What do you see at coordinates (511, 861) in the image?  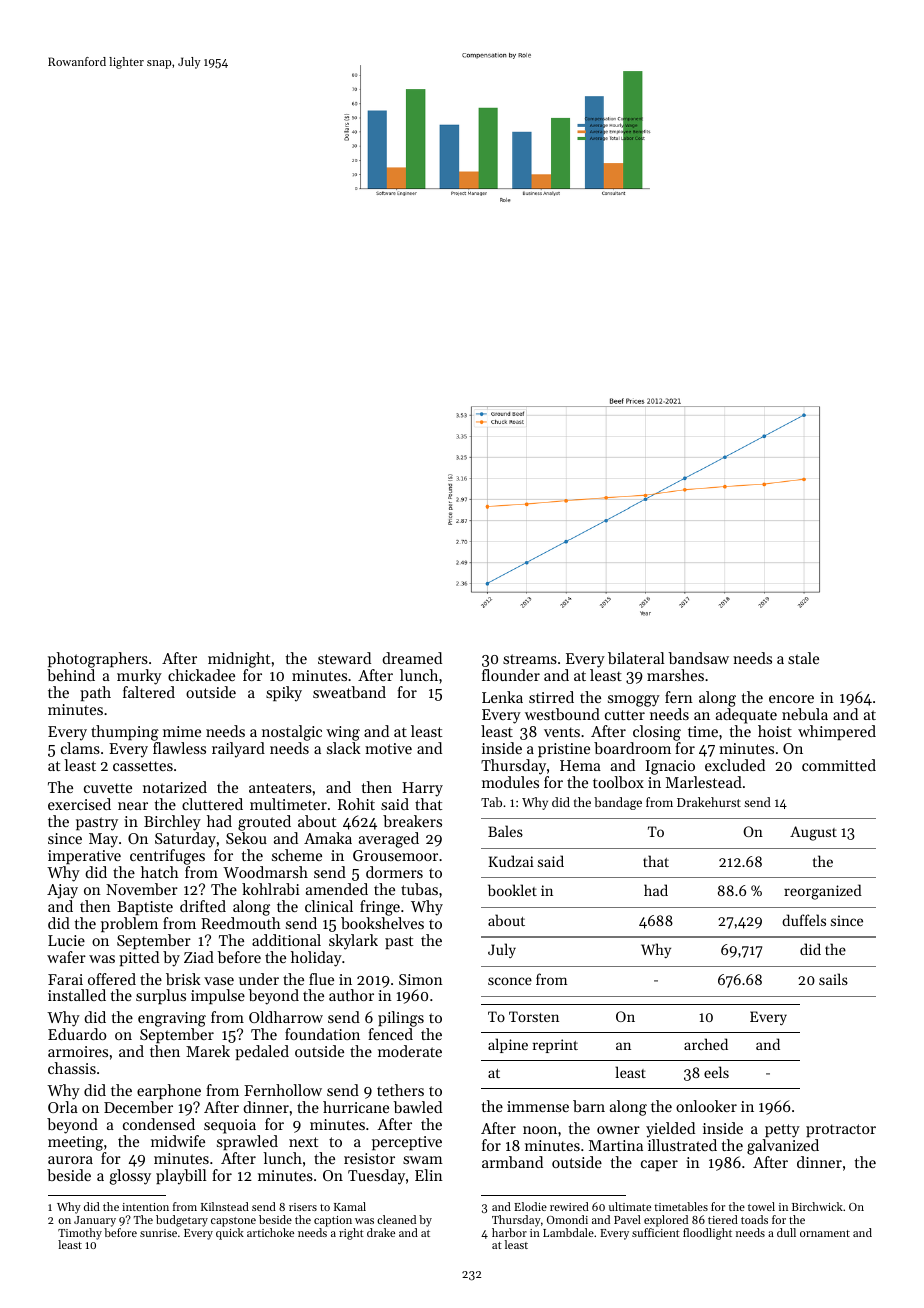 I see `Kudzai` at bounding box center [511, 861].
